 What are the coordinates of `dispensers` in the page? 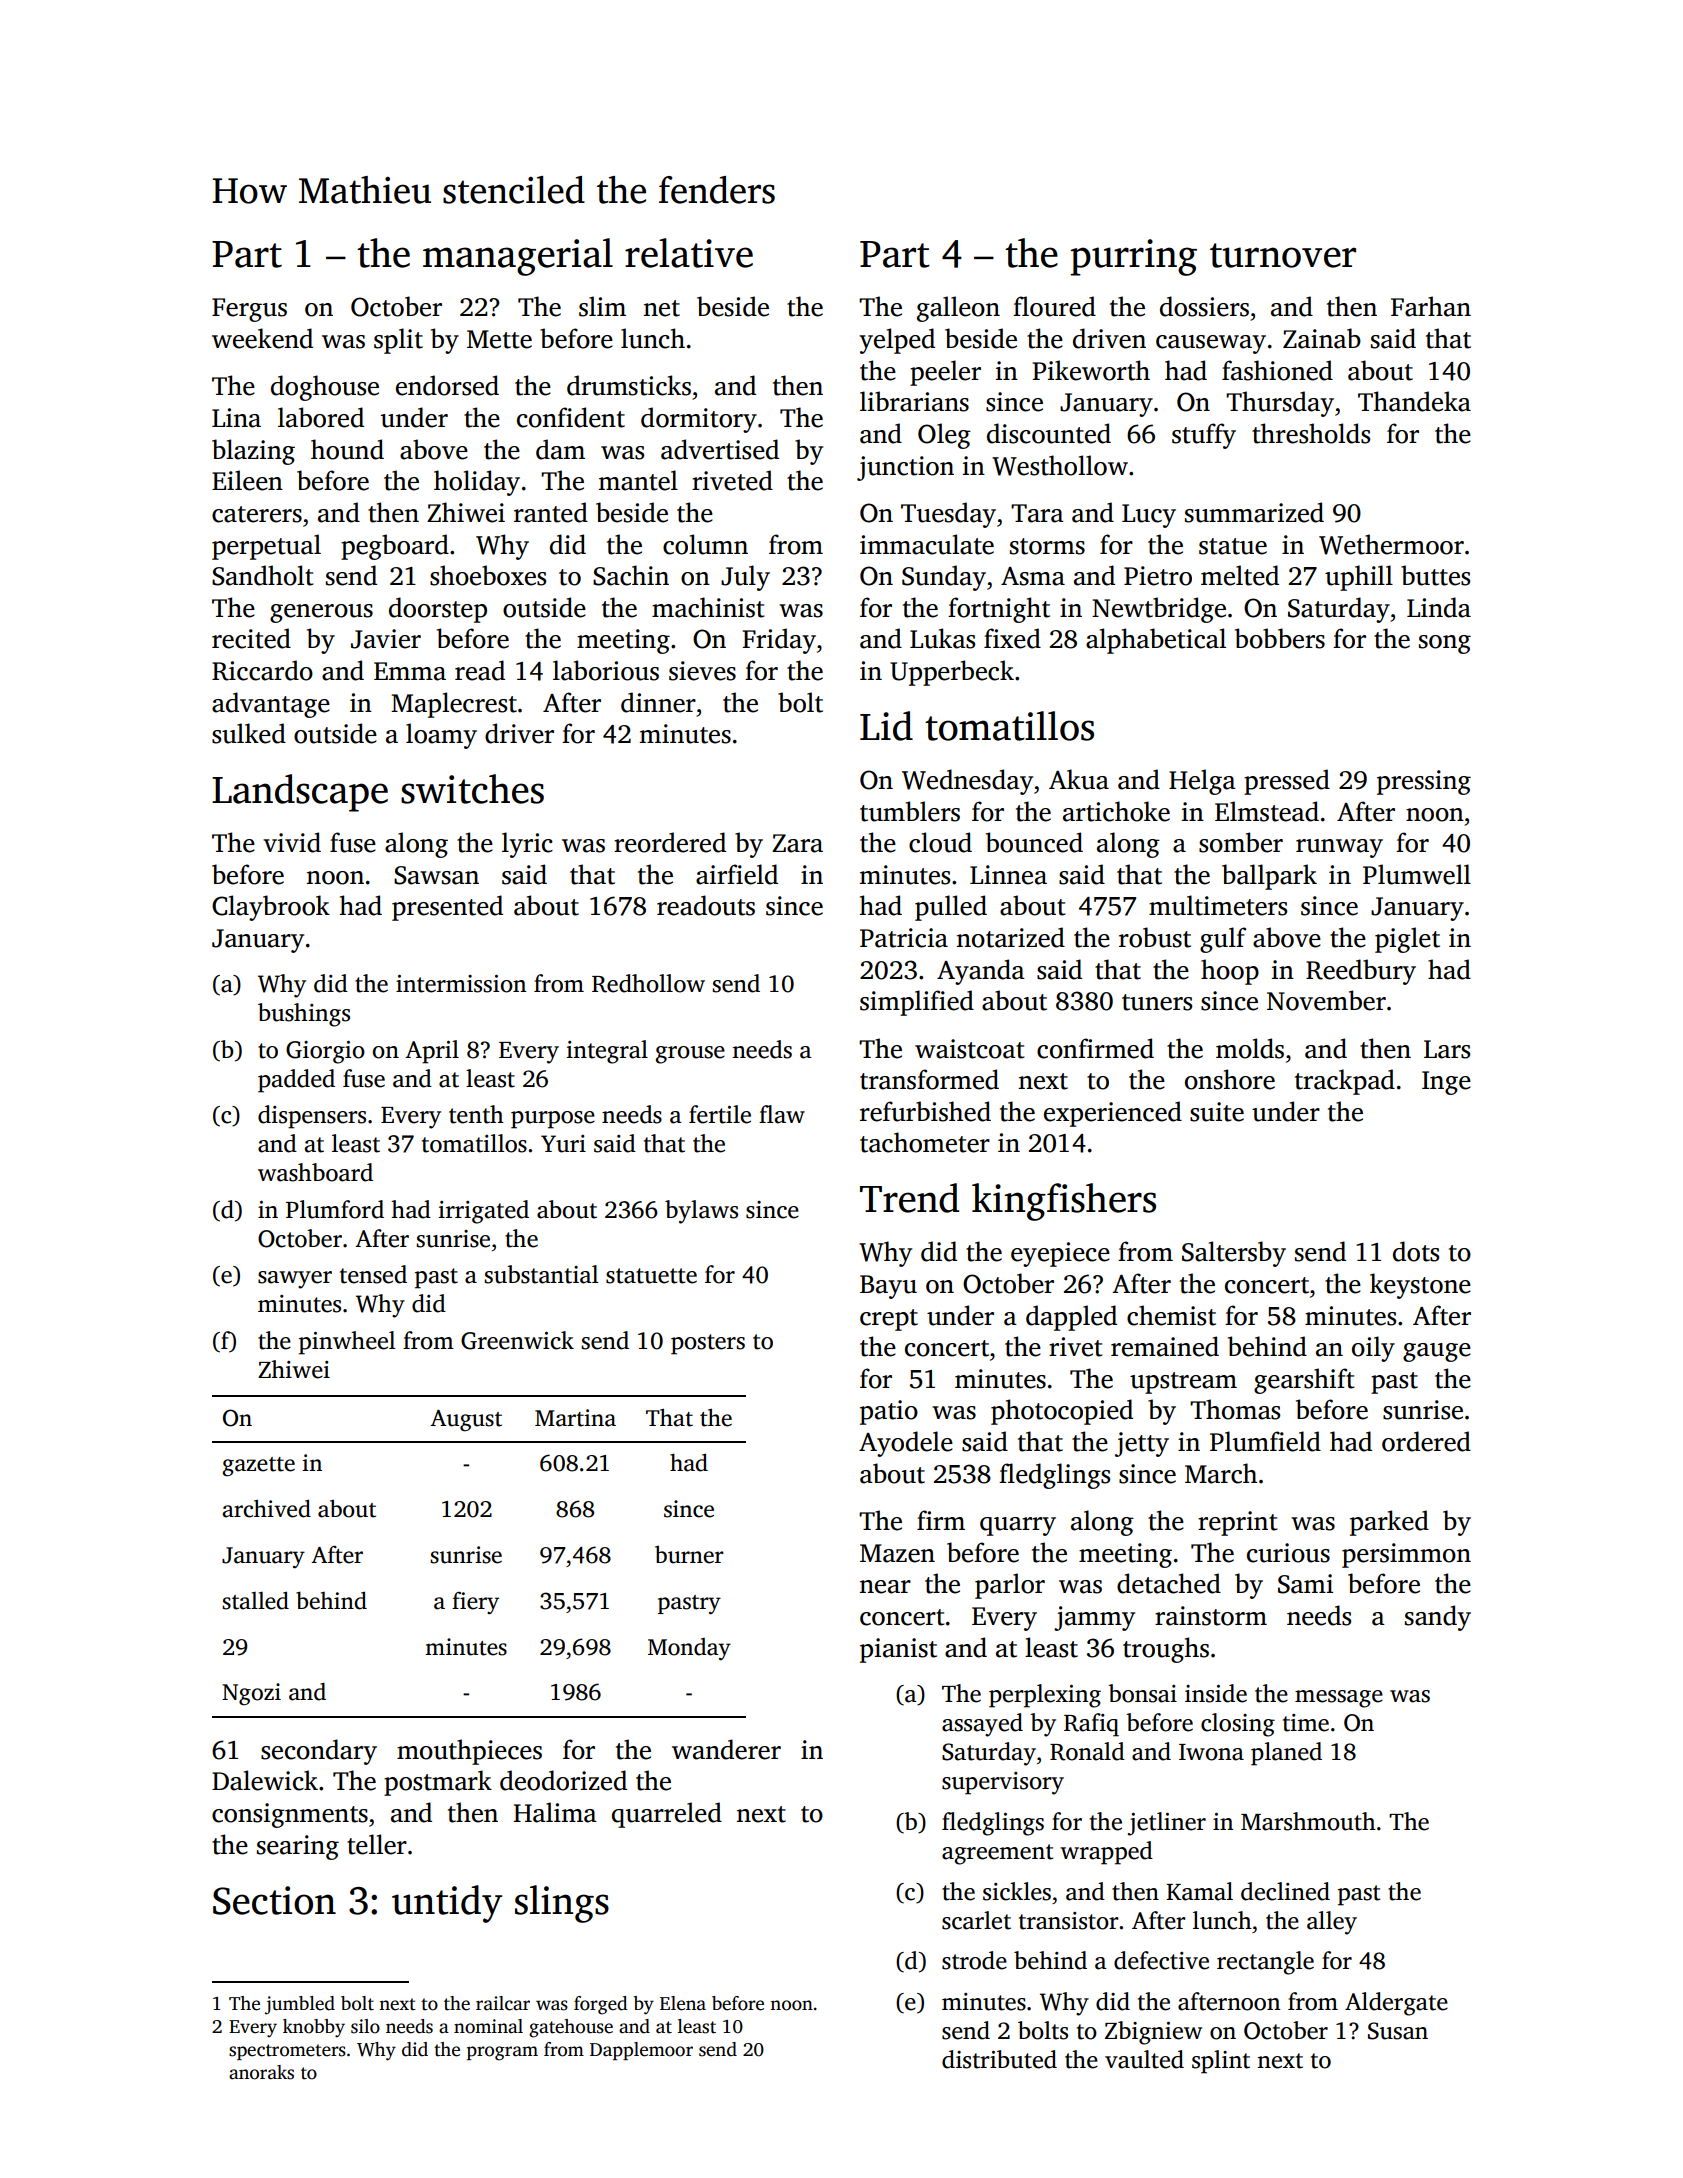 It's located at (312, 1117).
